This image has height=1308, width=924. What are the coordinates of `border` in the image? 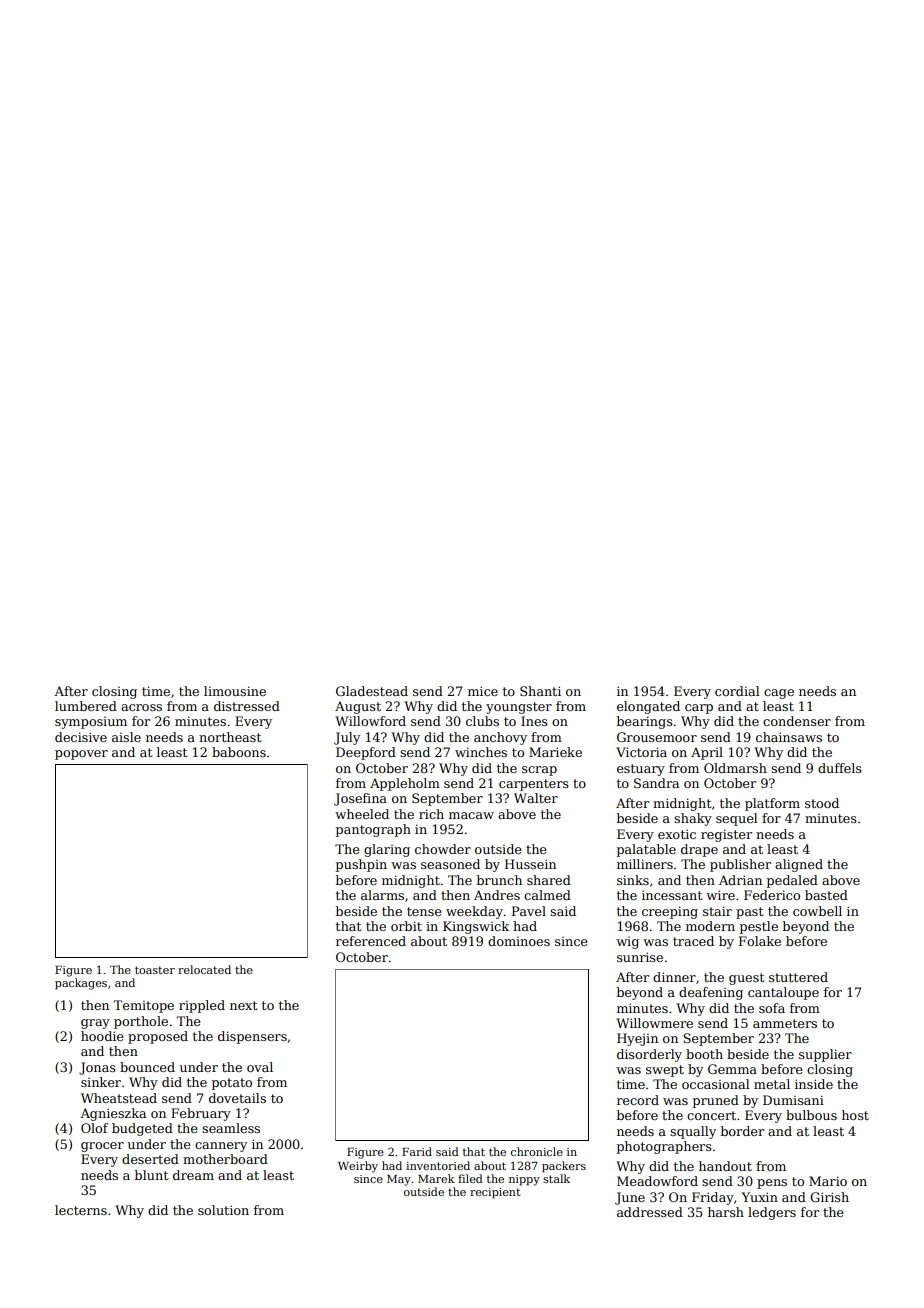 It's located at (742, 1131).
